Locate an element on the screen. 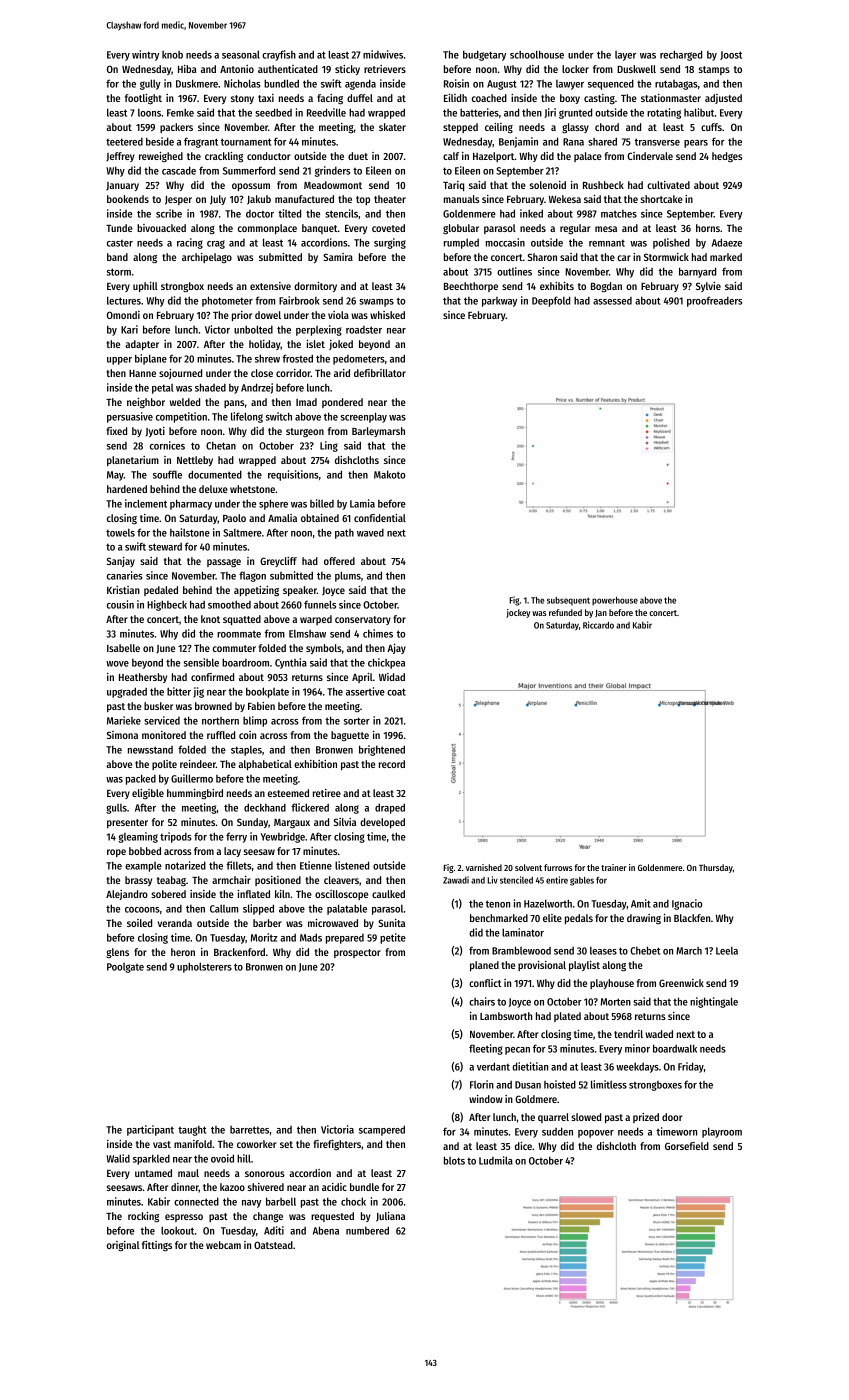  jockey is located at coordinates (518, 613).
